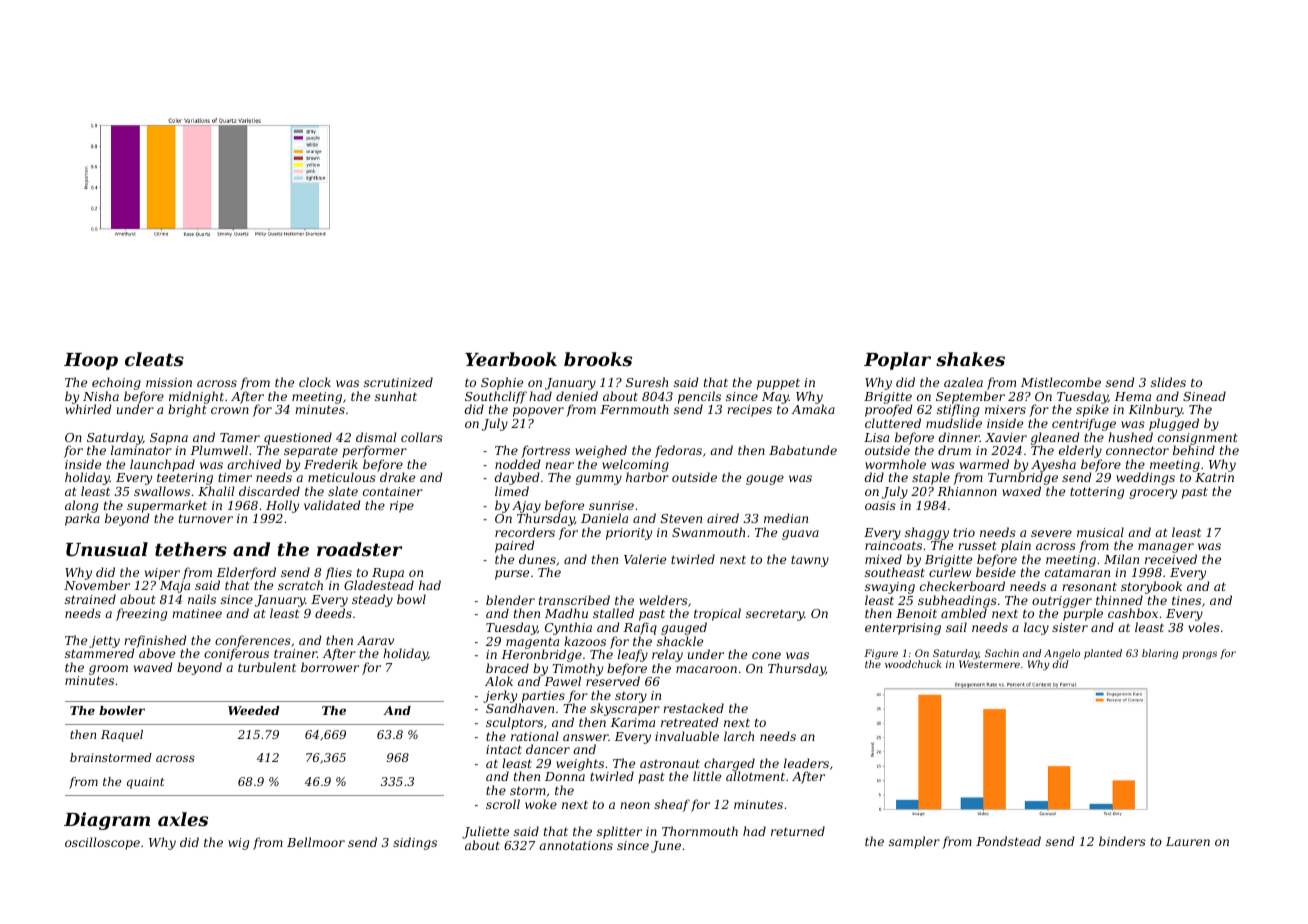 This screenshot has width=1308, height=924. I want to click on oscilloscope, so click(102, 843).
